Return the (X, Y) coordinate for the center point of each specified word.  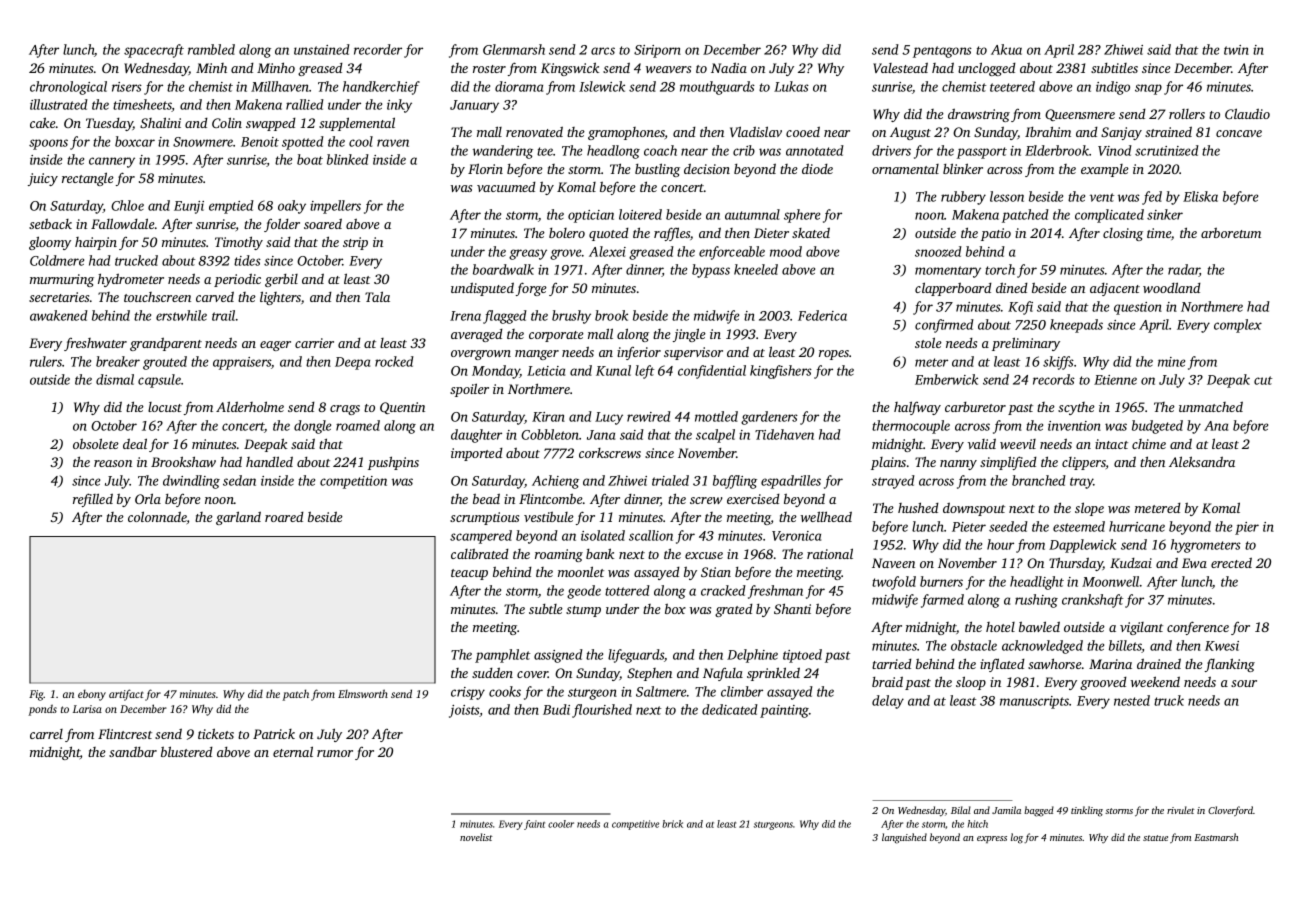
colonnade (157, 516)
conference (1198, 628)
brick (672, 824)
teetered (1012, 86)
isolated (603, 535)
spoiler (469, 390)
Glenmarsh (514, 49)
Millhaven (280, 86)
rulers (46, 361)
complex (1238, 326)
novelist (476, 837)
